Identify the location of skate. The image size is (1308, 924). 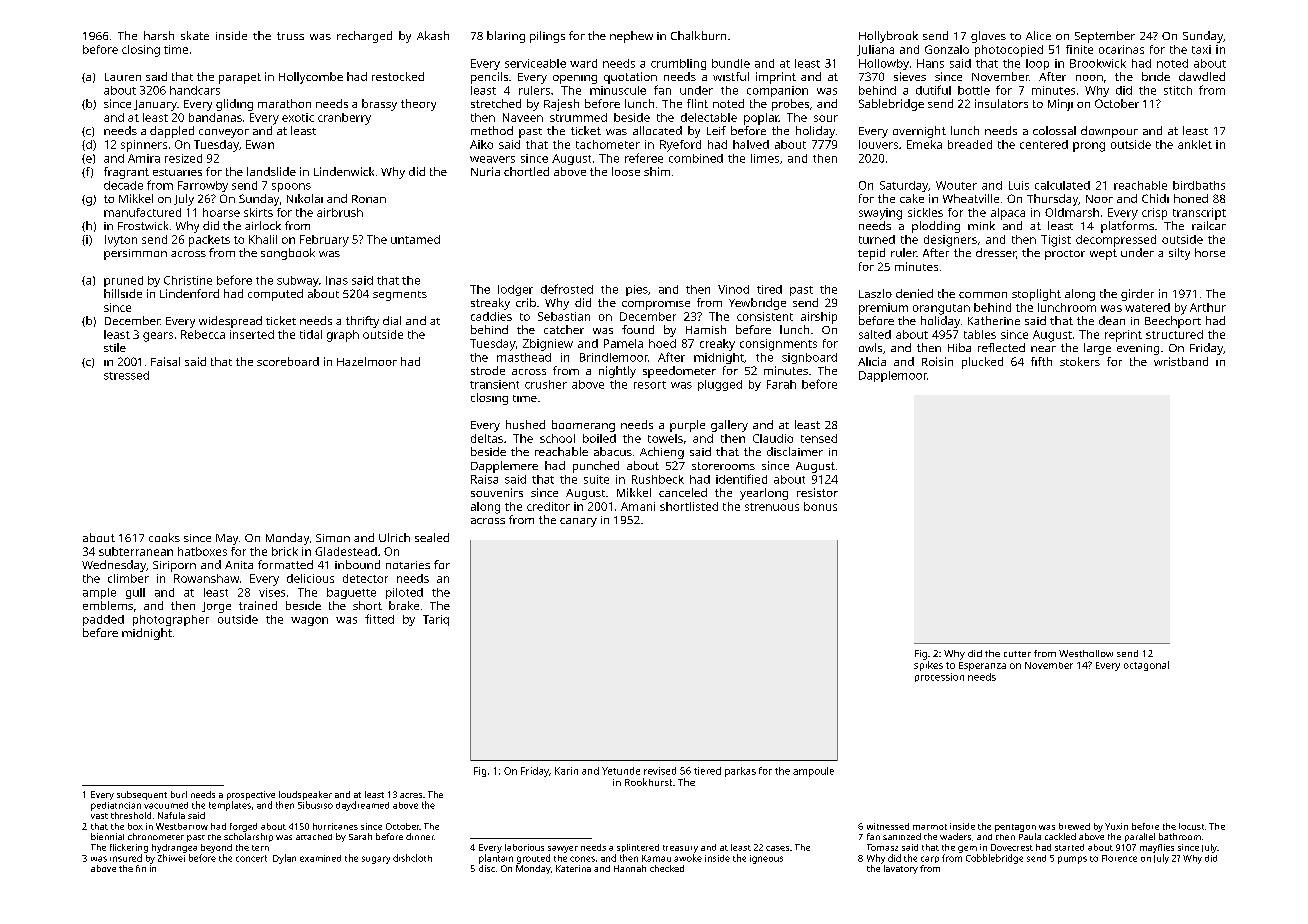
(195, 35).
